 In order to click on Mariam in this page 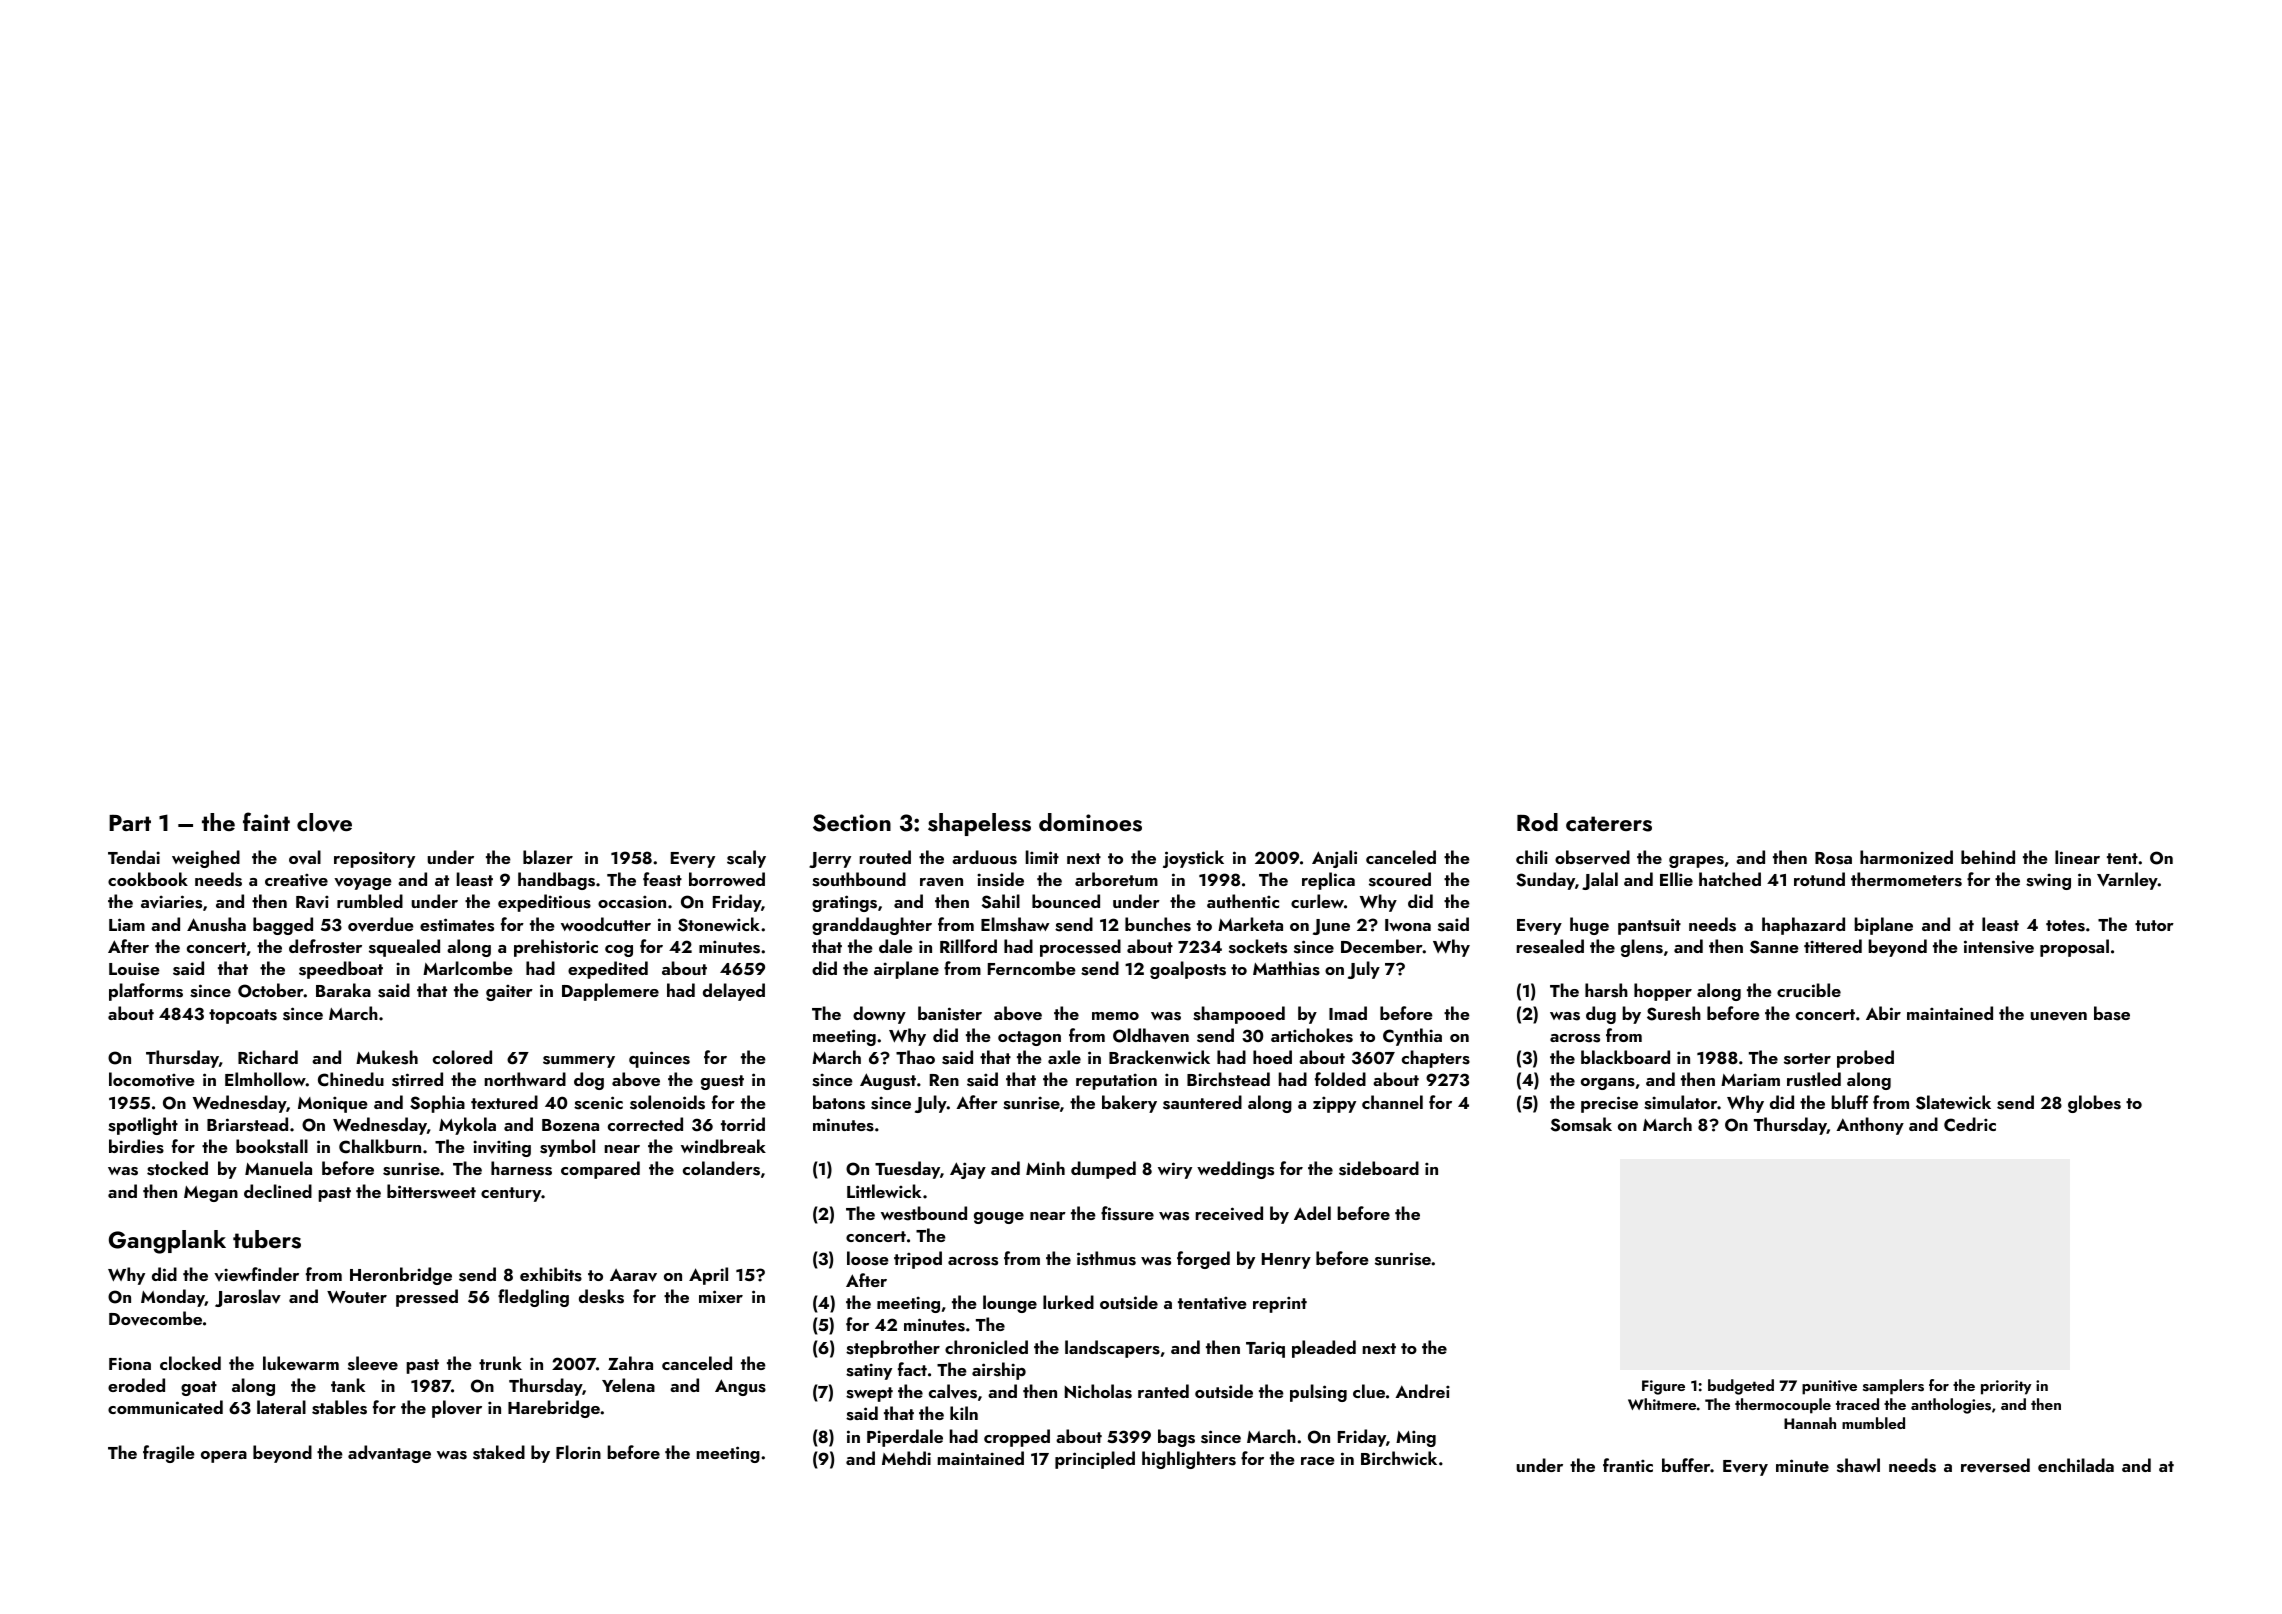, I will do `click(1750, 1079)`.
